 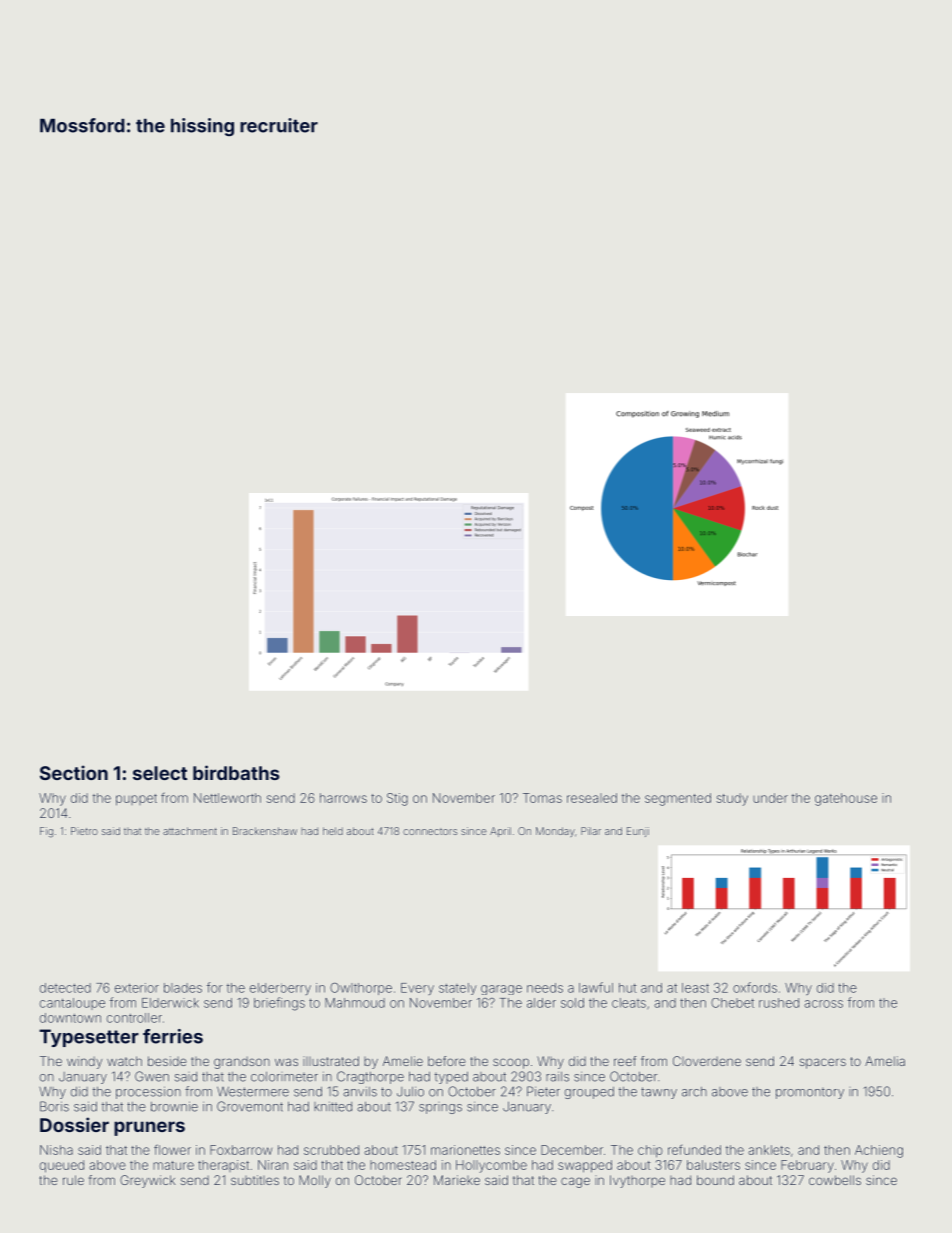 I want to click on attachment, so click(x=190, y=831).
